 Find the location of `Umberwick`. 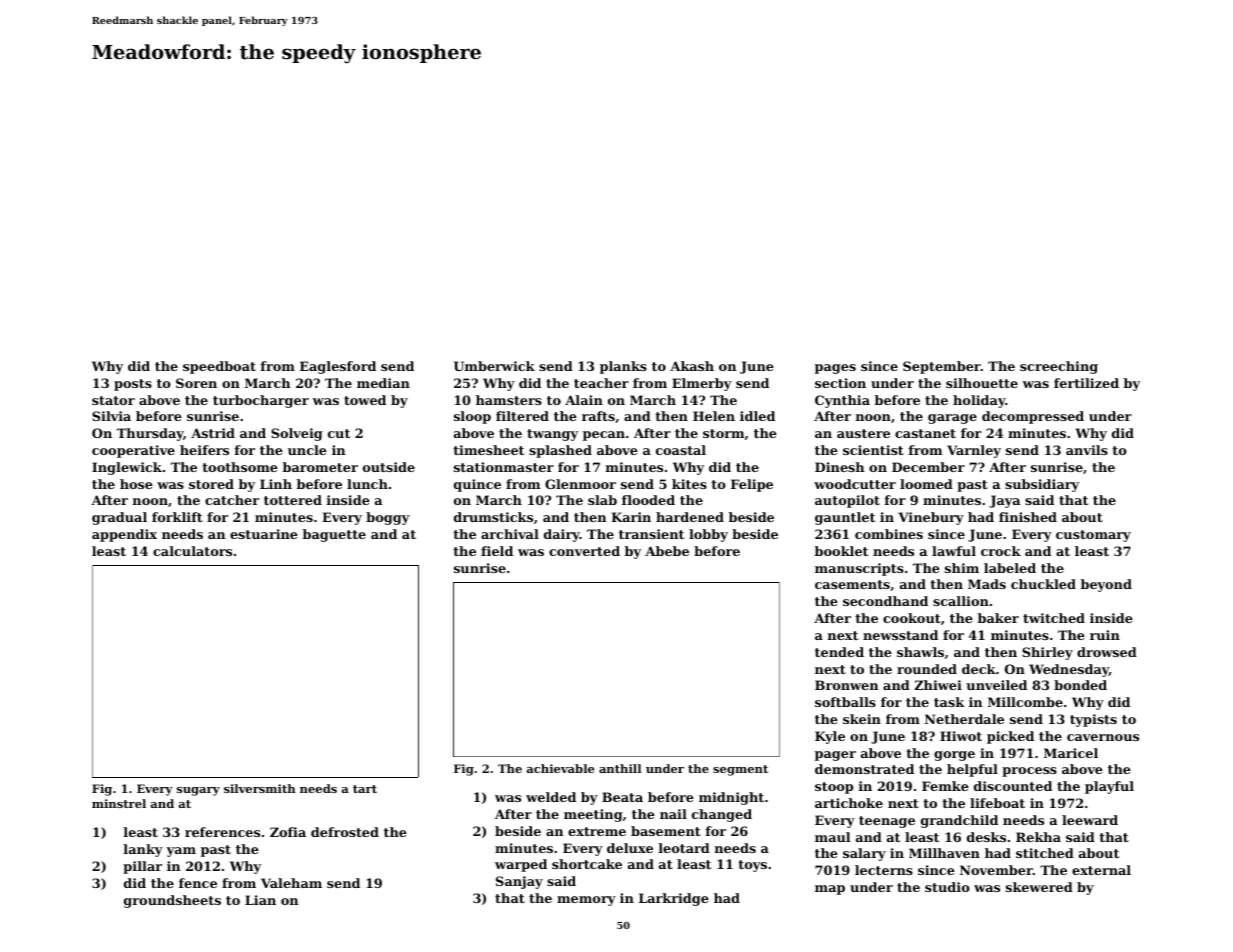

Umberwick is located at coordinates (494, 366).
